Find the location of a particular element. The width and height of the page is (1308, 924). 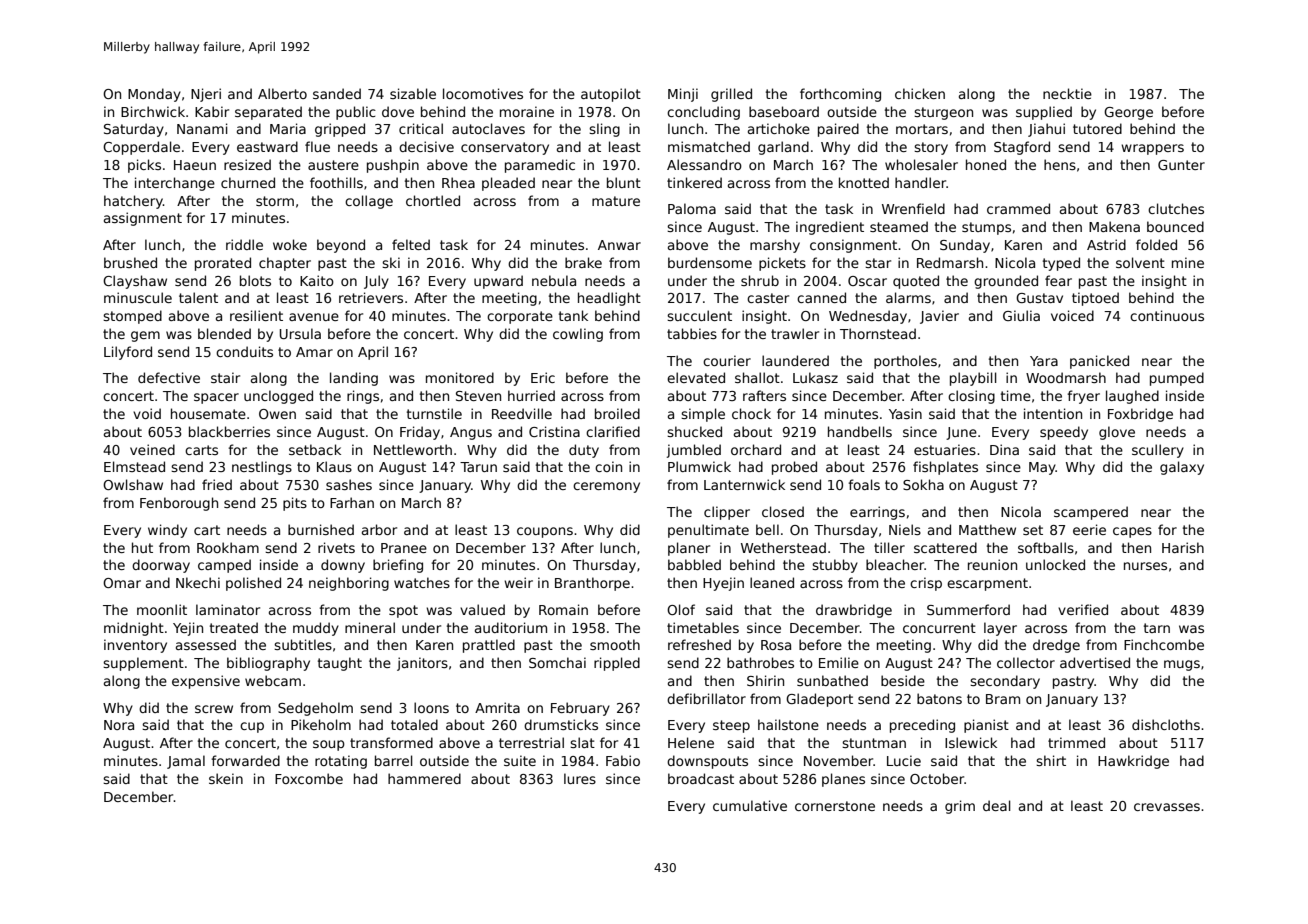

necktie is located at coordinates (1067, 93).
